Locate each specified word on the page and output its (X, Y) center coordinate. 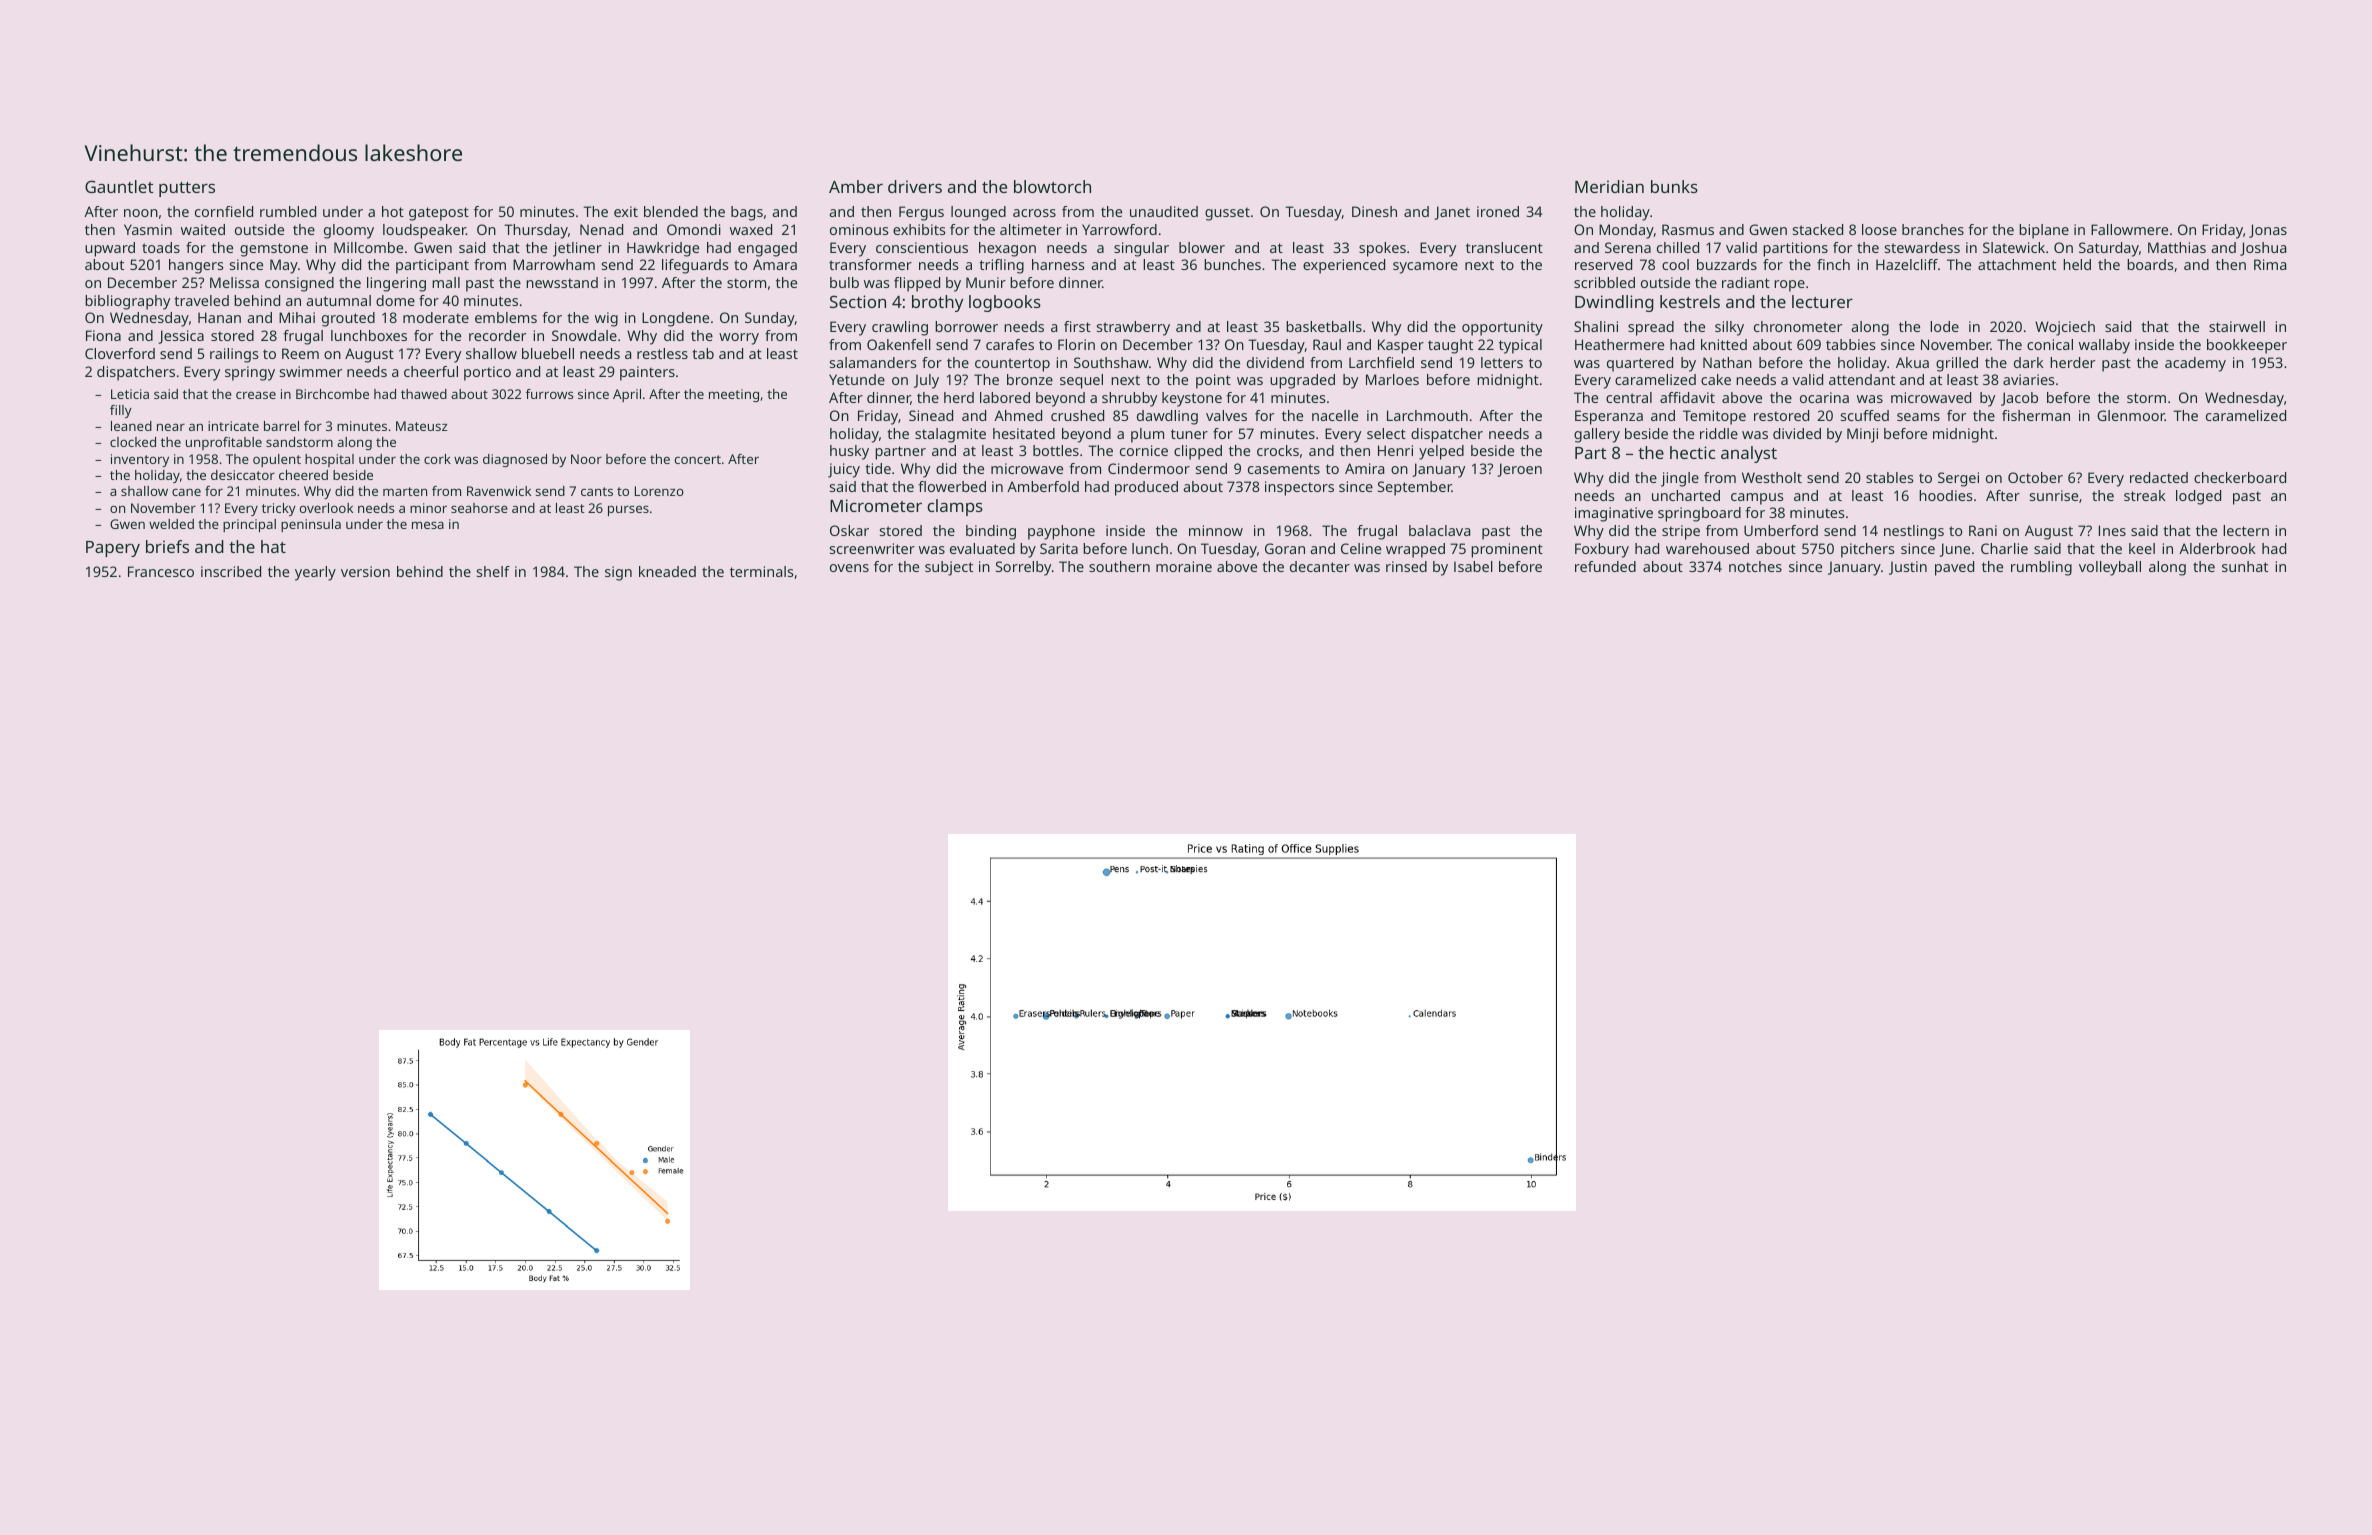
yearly (315, 573)
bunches (1232, 264)
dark (2029, 362)
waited (203, 229)
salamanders (873, 362)
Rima (2270, 264)
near (171, 427)
